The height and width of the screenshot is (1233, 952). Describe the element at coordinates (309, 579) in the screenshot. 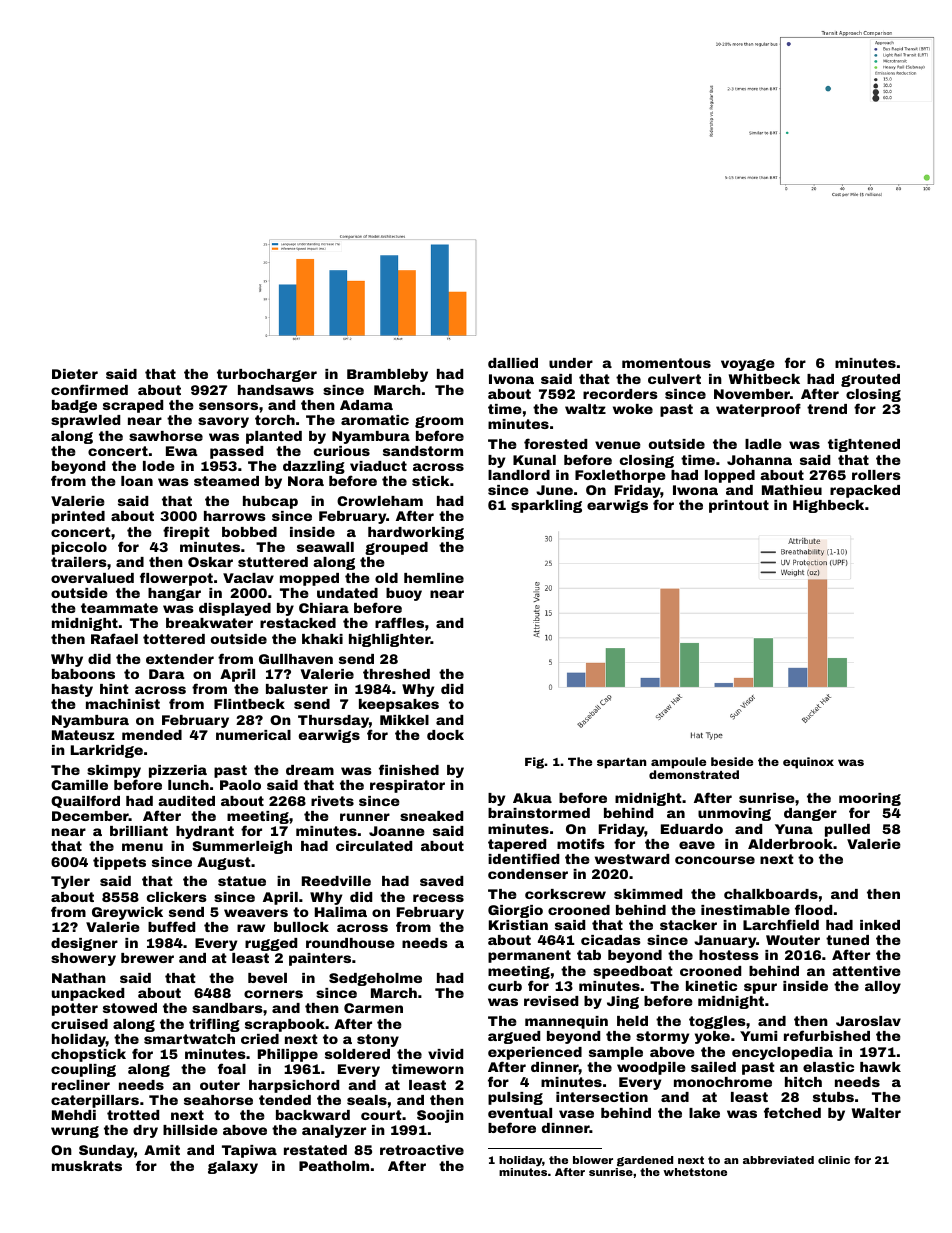

I see `mopped` at that location.
